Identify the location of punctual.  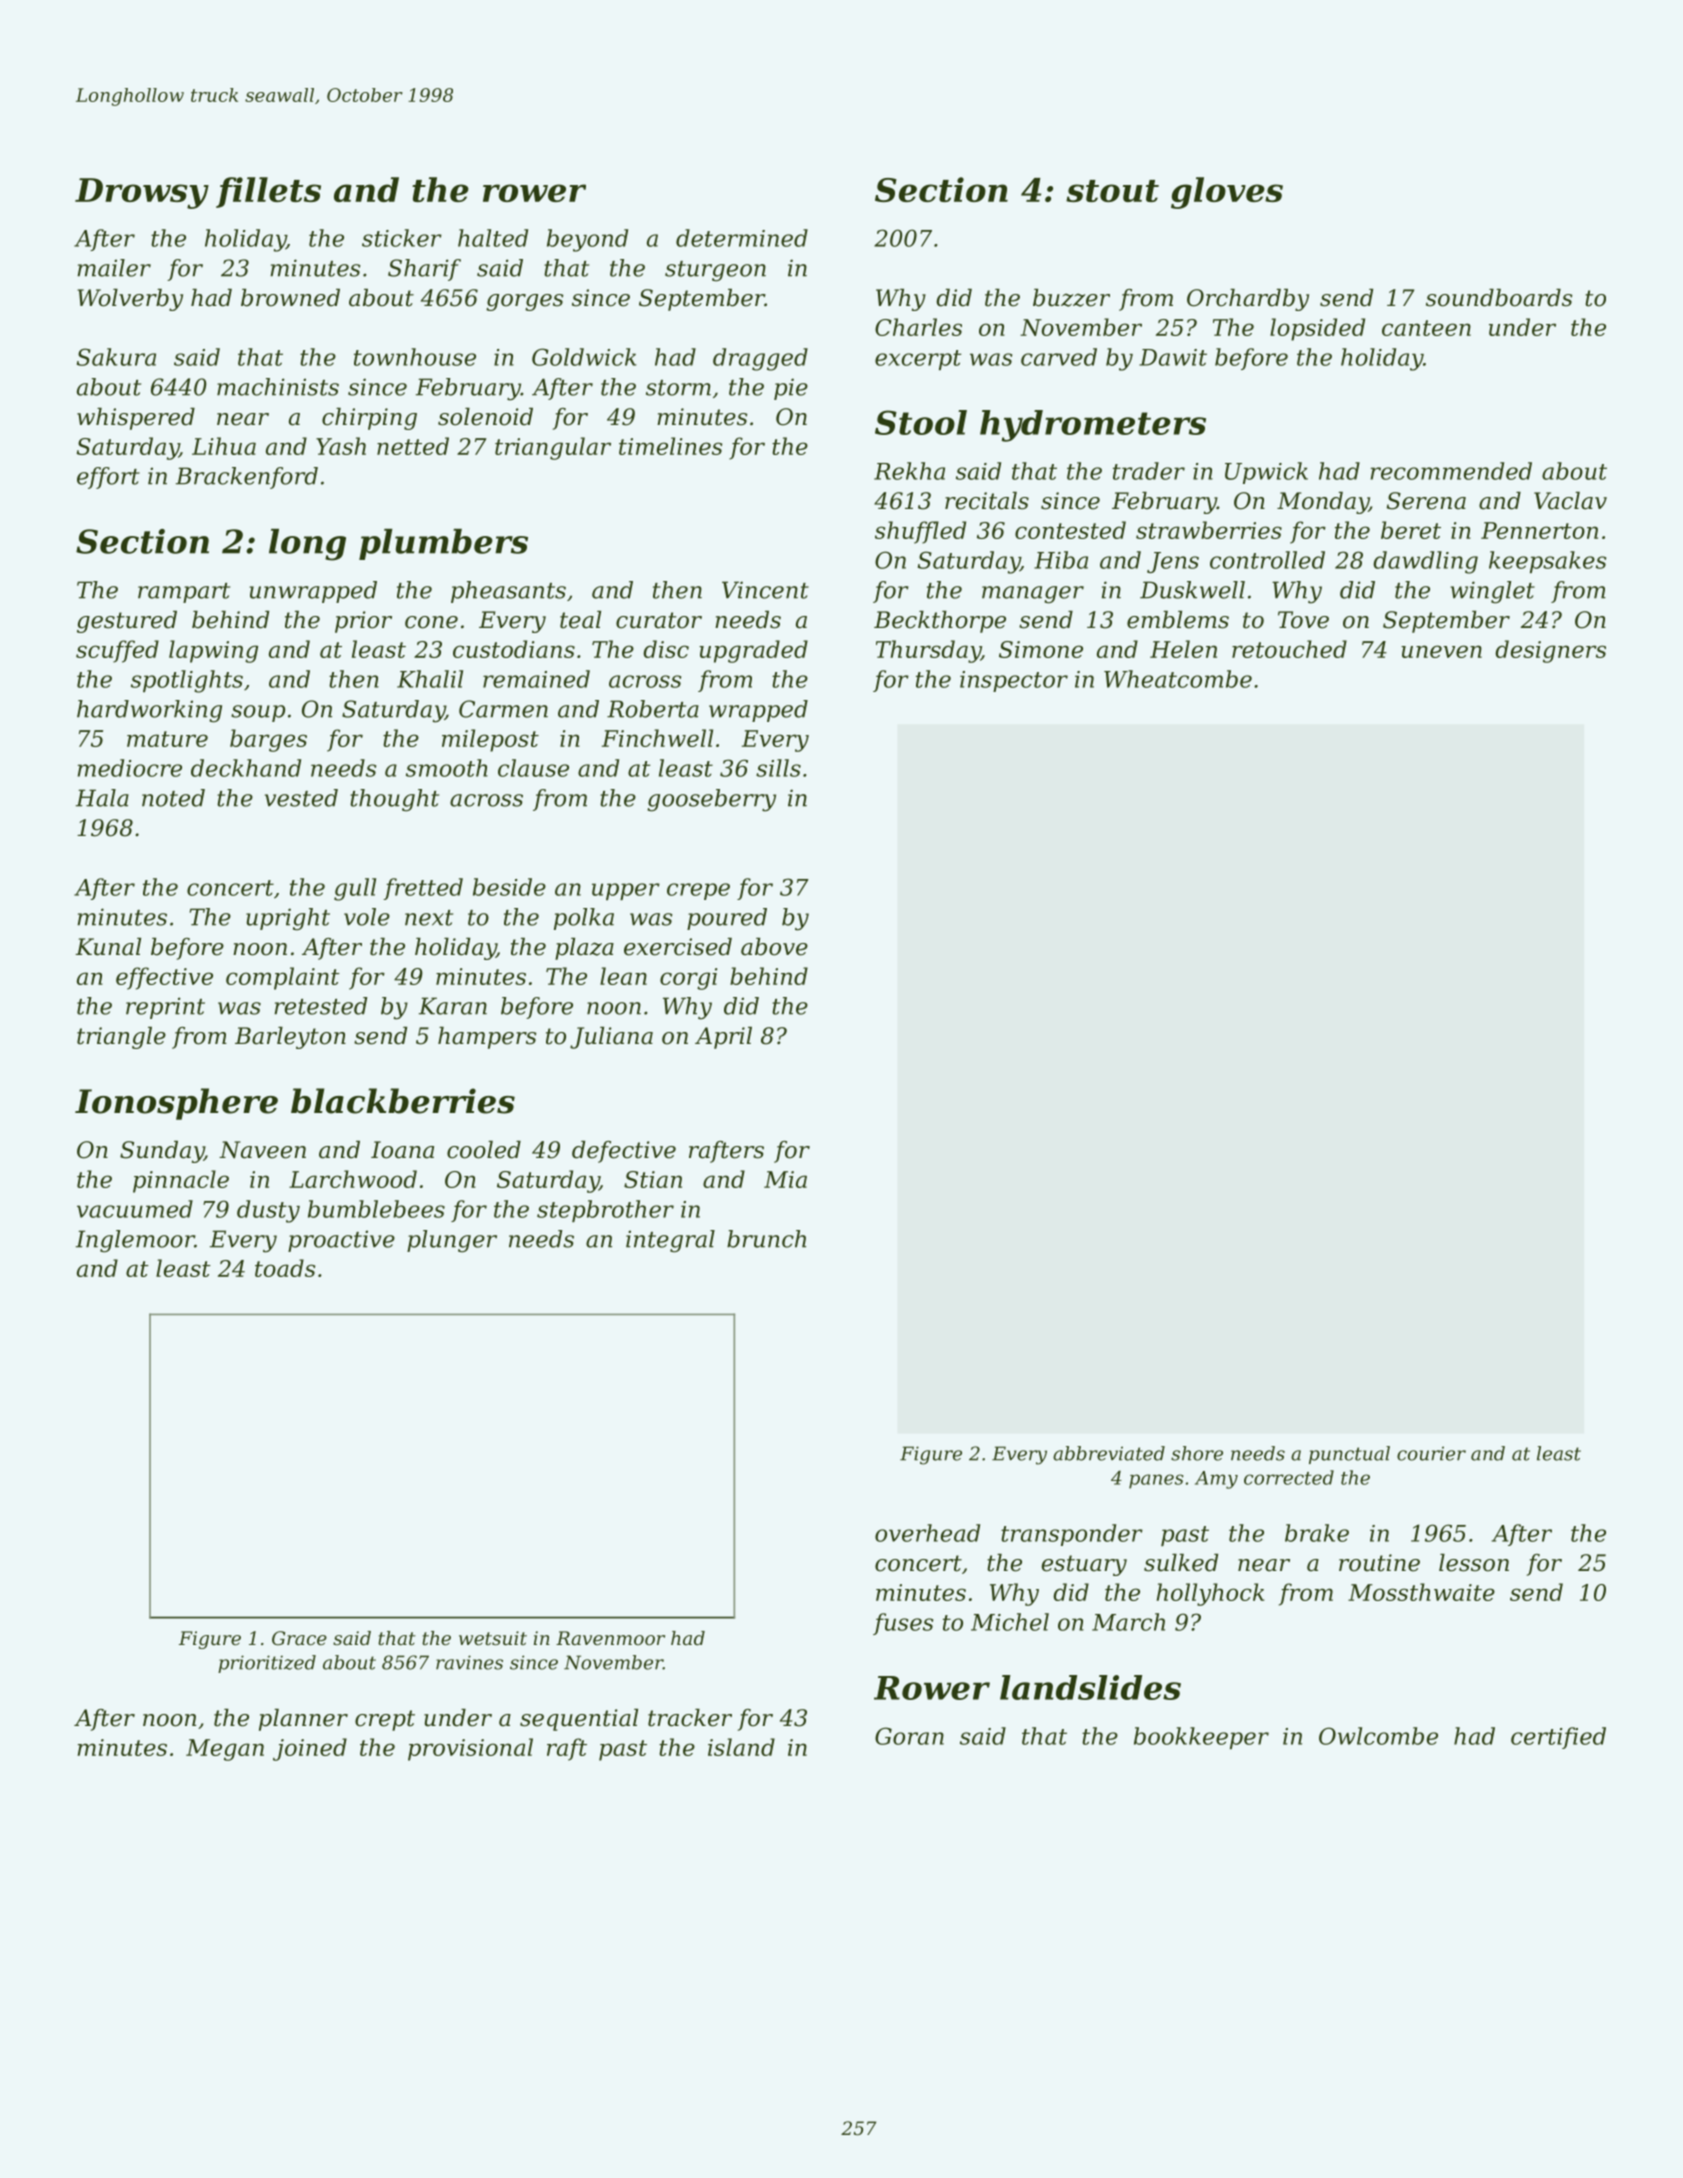
(1349, 1455).
